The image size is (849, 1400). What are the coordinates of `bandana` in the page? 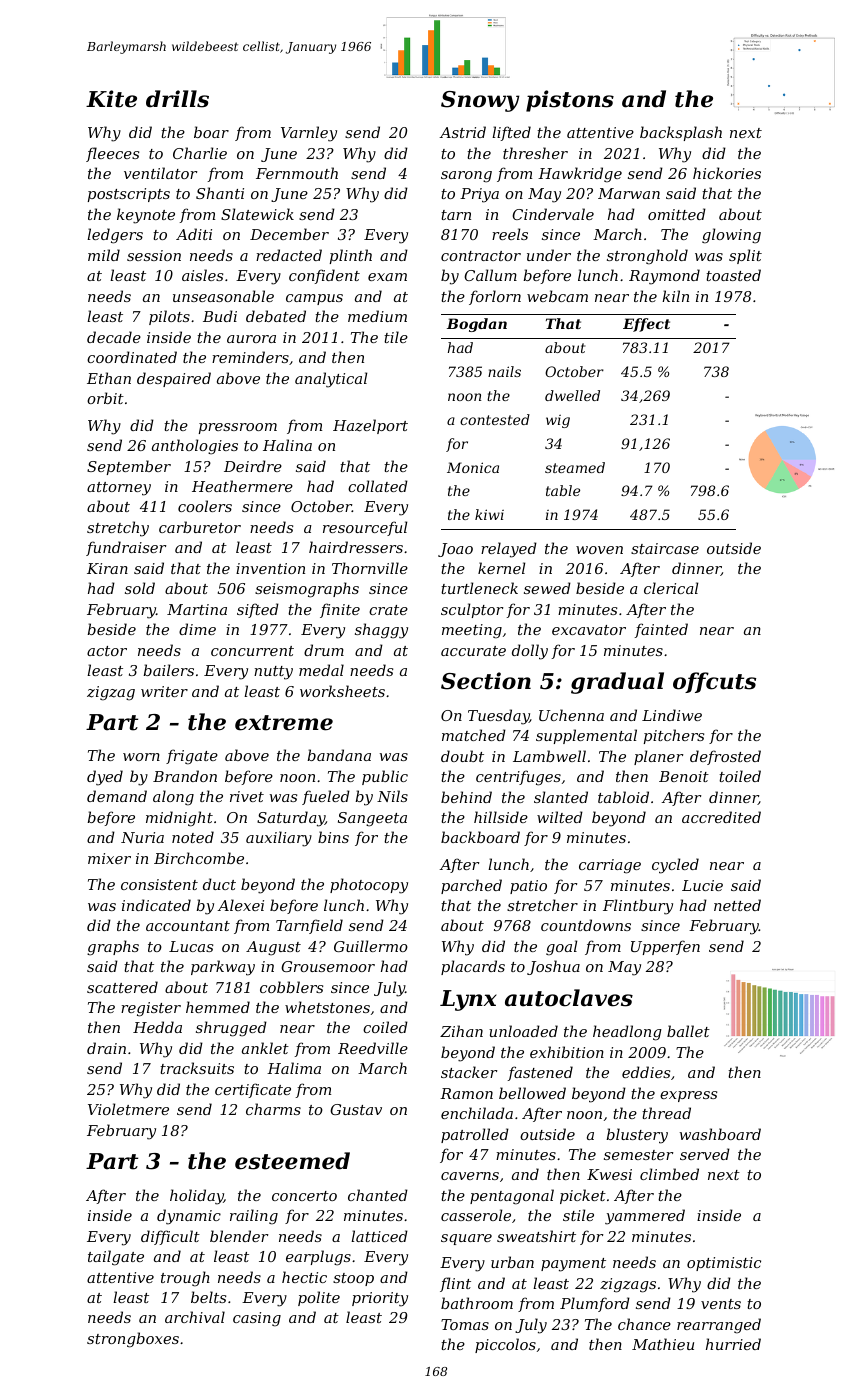 It's located at (339, 755).
